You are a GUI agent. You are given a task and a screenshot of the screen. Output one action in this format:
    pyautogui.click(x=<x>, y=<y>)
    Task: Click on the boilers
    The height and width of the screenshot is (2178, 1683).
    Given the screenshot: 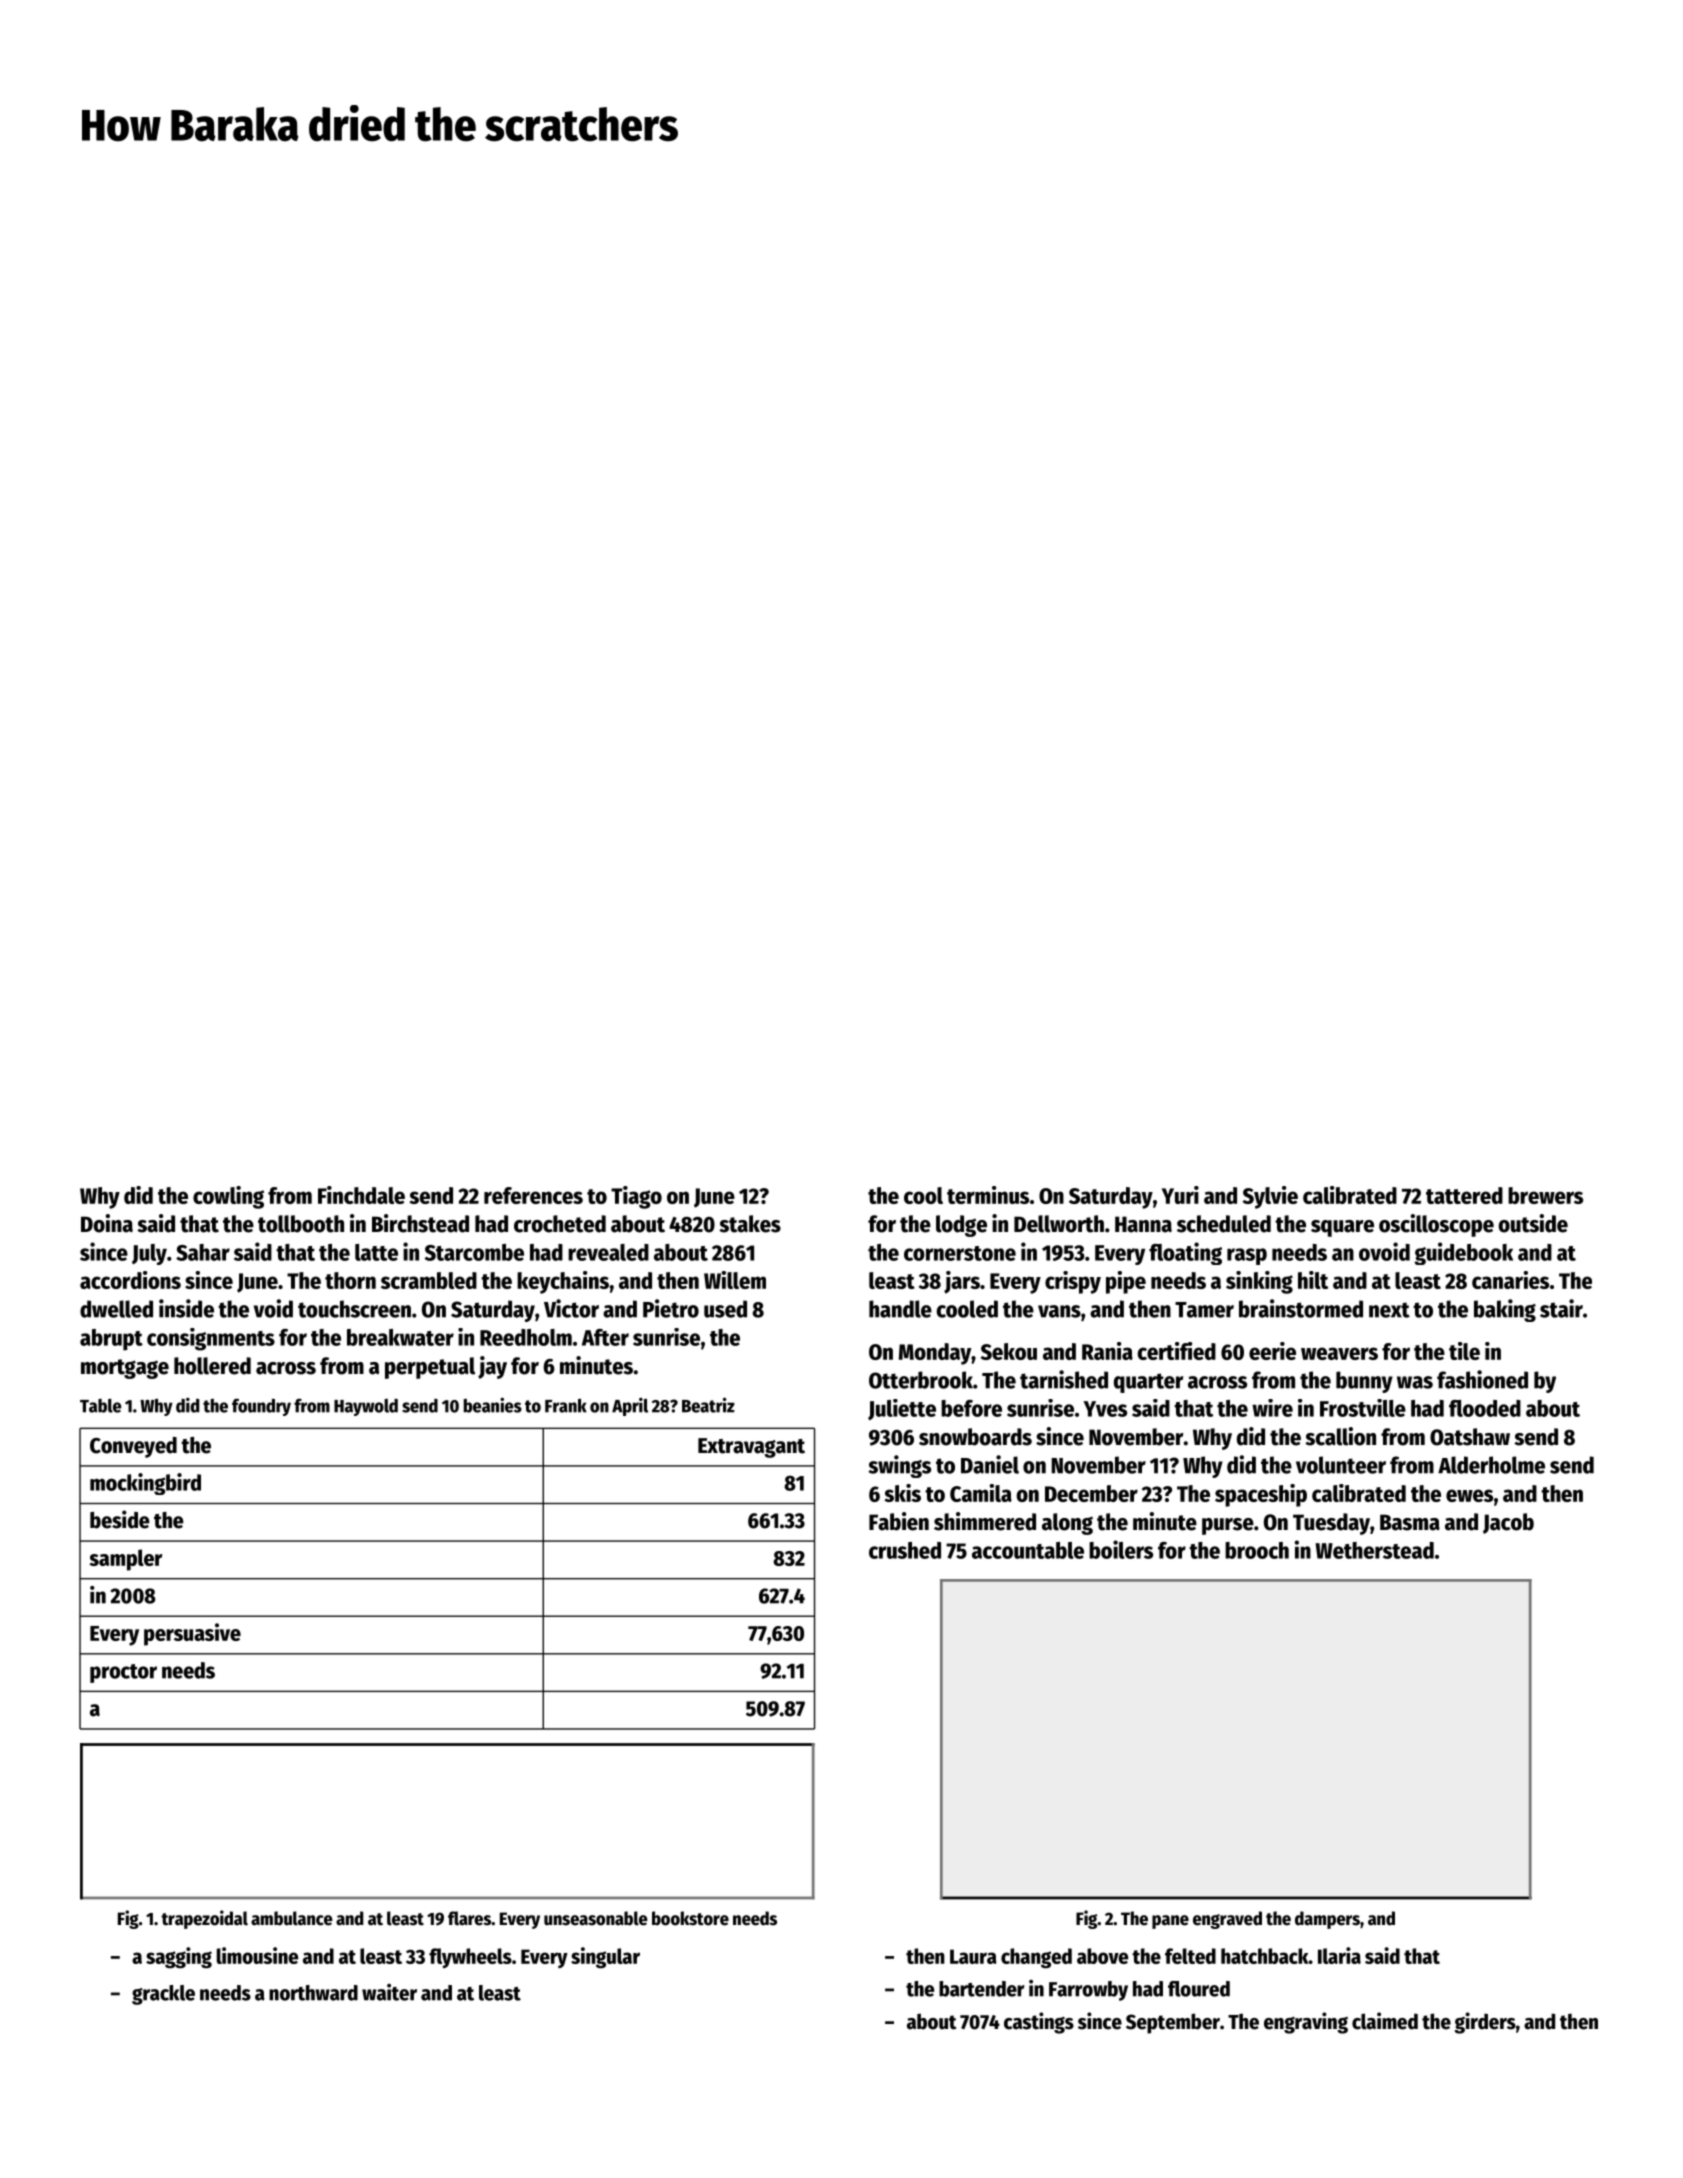 What is the action you would take?
    pyautogui.click(x=1121, y=1549)
